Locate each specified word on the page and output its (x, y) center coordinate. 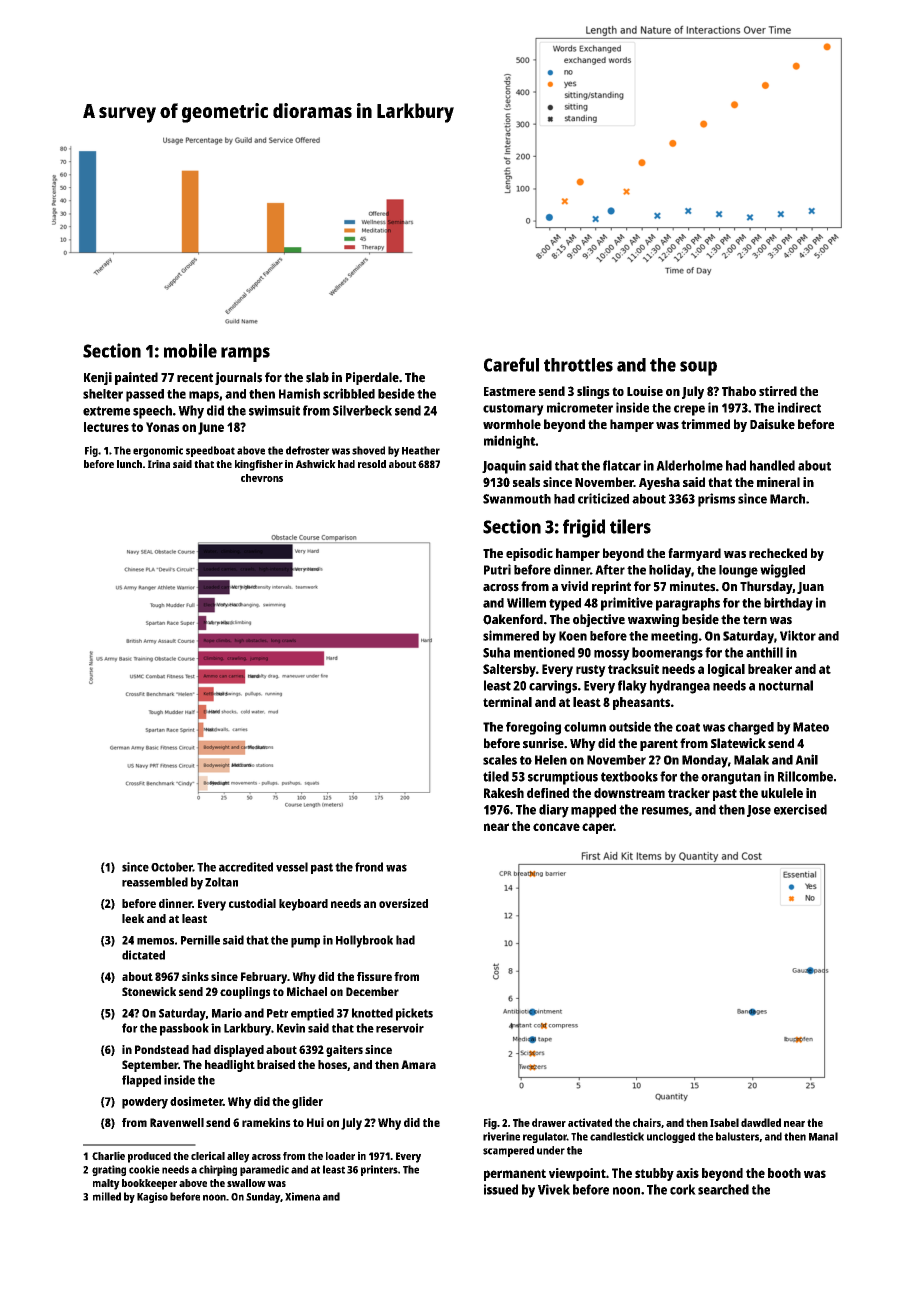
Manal (823, 1136)
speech (152, 412)
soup (698, 368)
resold (372, 464)
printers (379, 1170)
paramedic (264, 1170)
